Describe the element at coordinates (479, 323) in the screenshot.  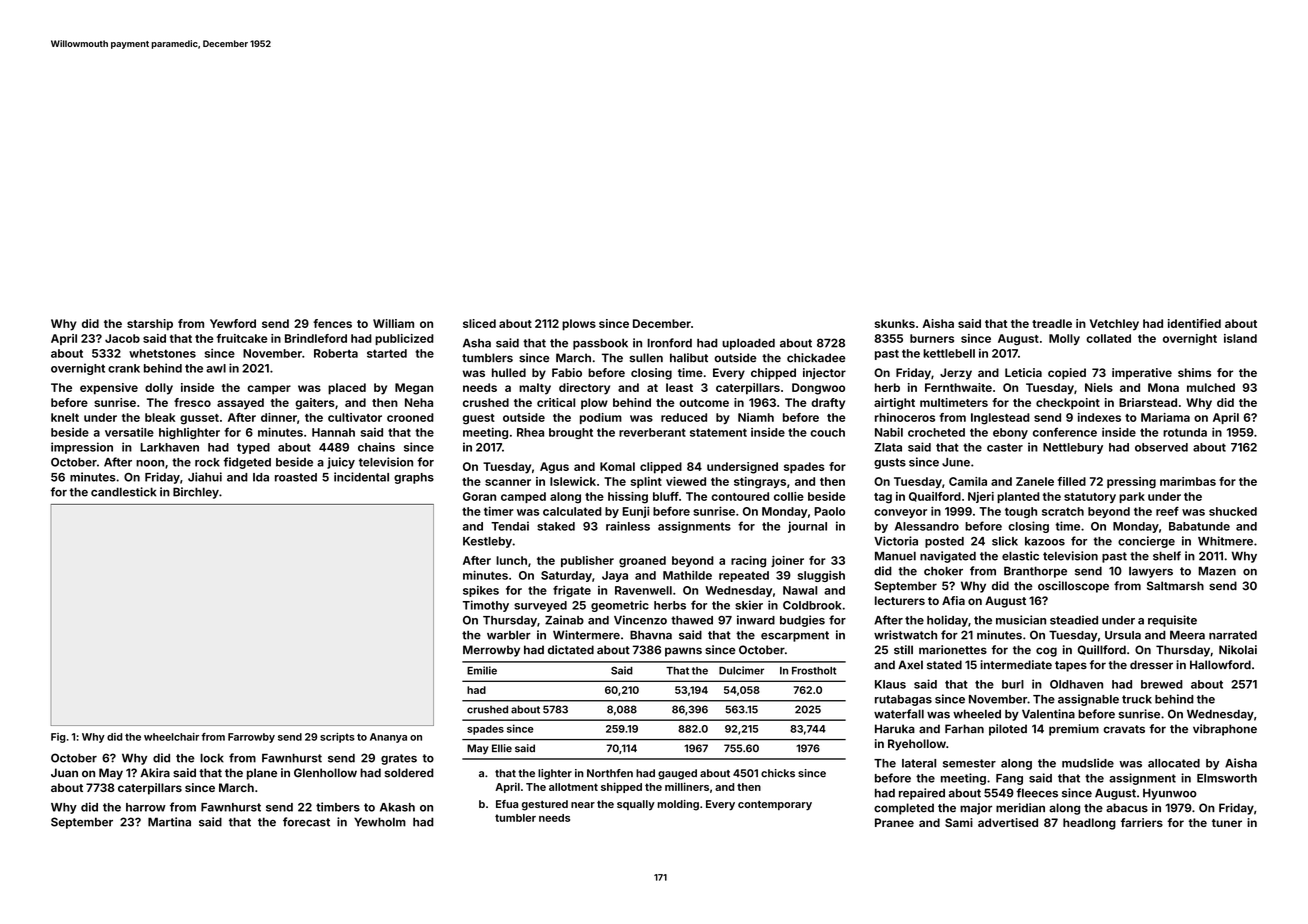
I see `sliced` at that location.
